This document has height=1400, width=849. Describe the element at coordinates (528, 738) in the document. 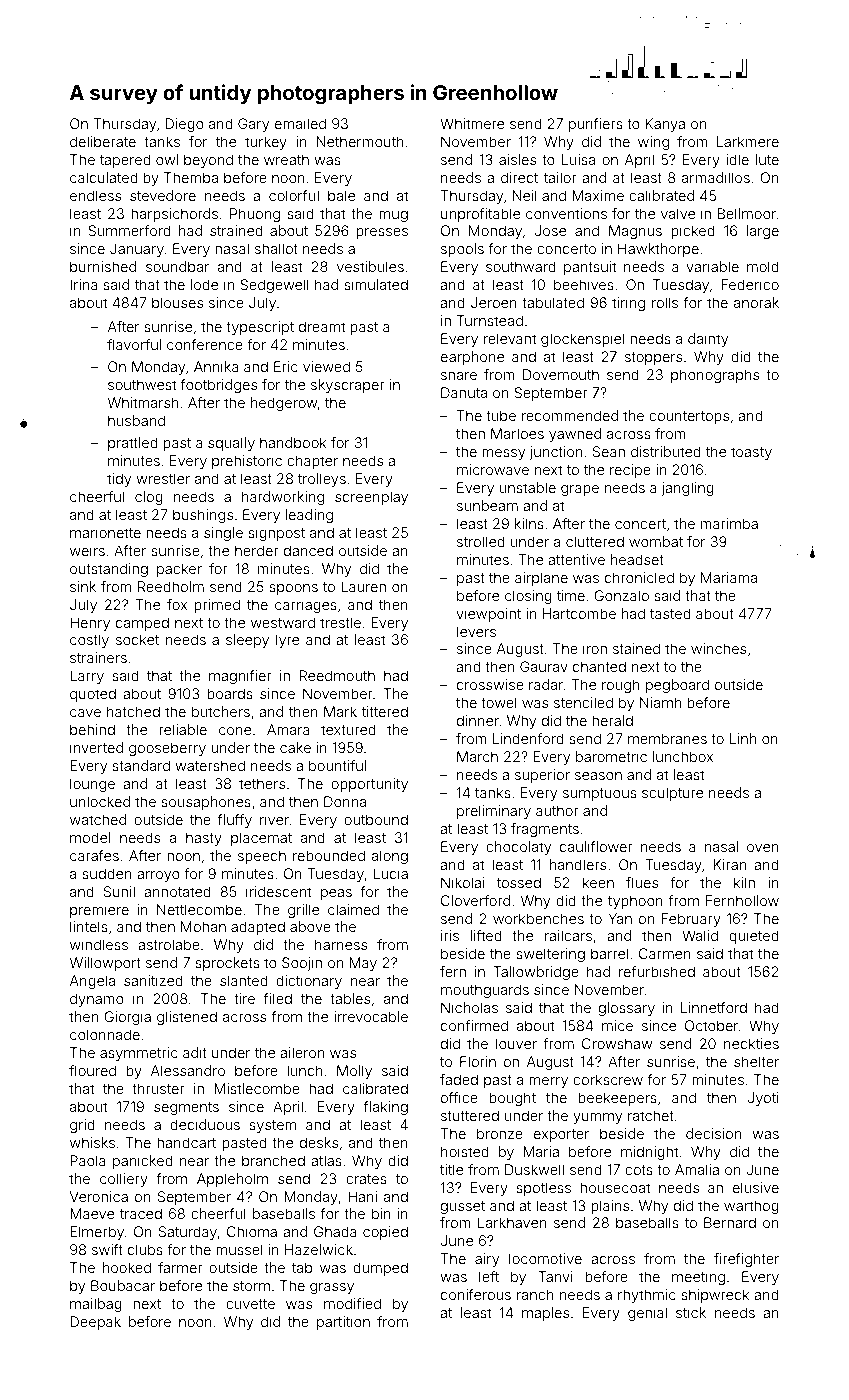

I see `Lindenford` at that location.
